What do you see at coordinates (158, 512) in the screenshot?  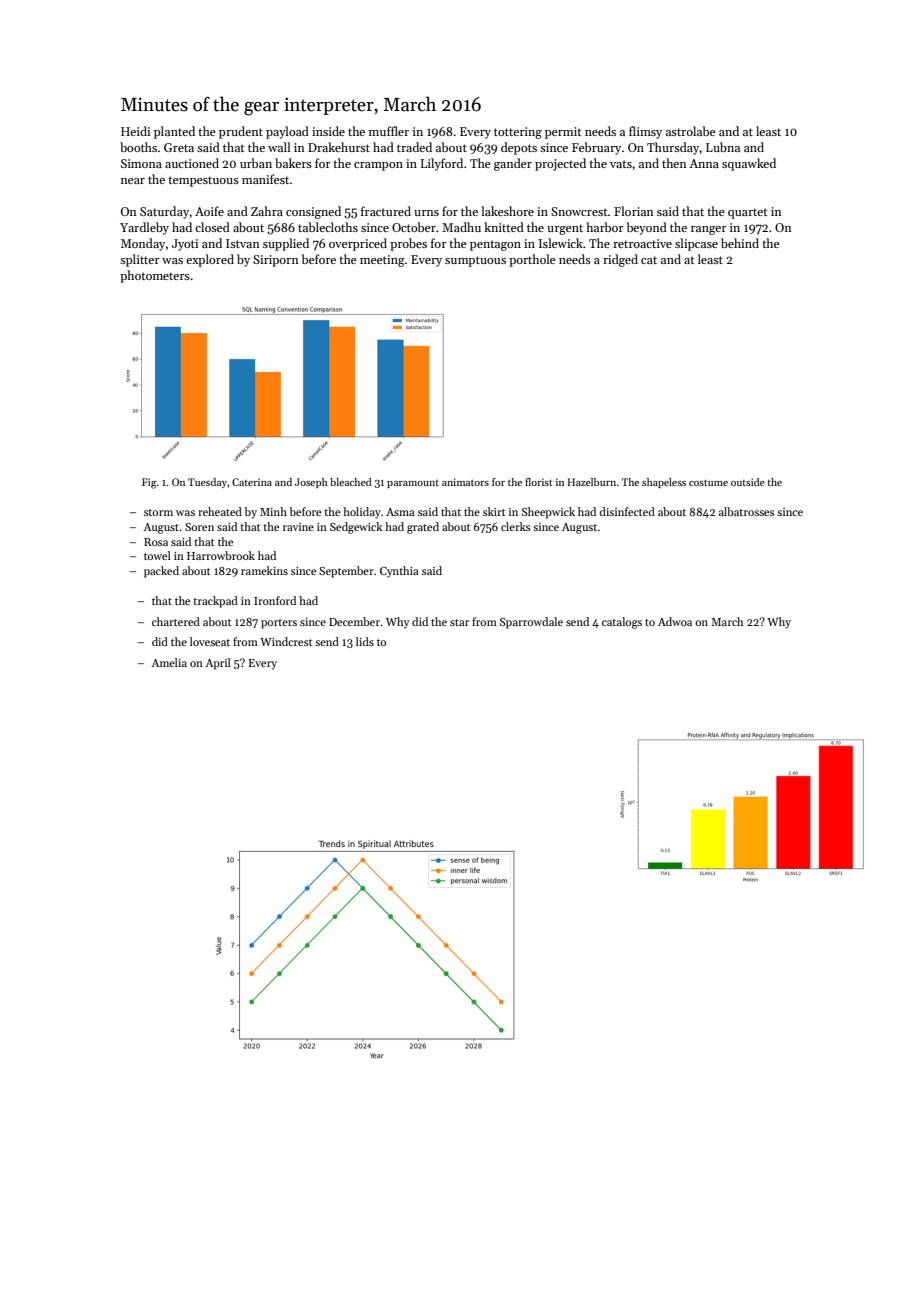 I see `storm` at bounding box center [158, 512].
